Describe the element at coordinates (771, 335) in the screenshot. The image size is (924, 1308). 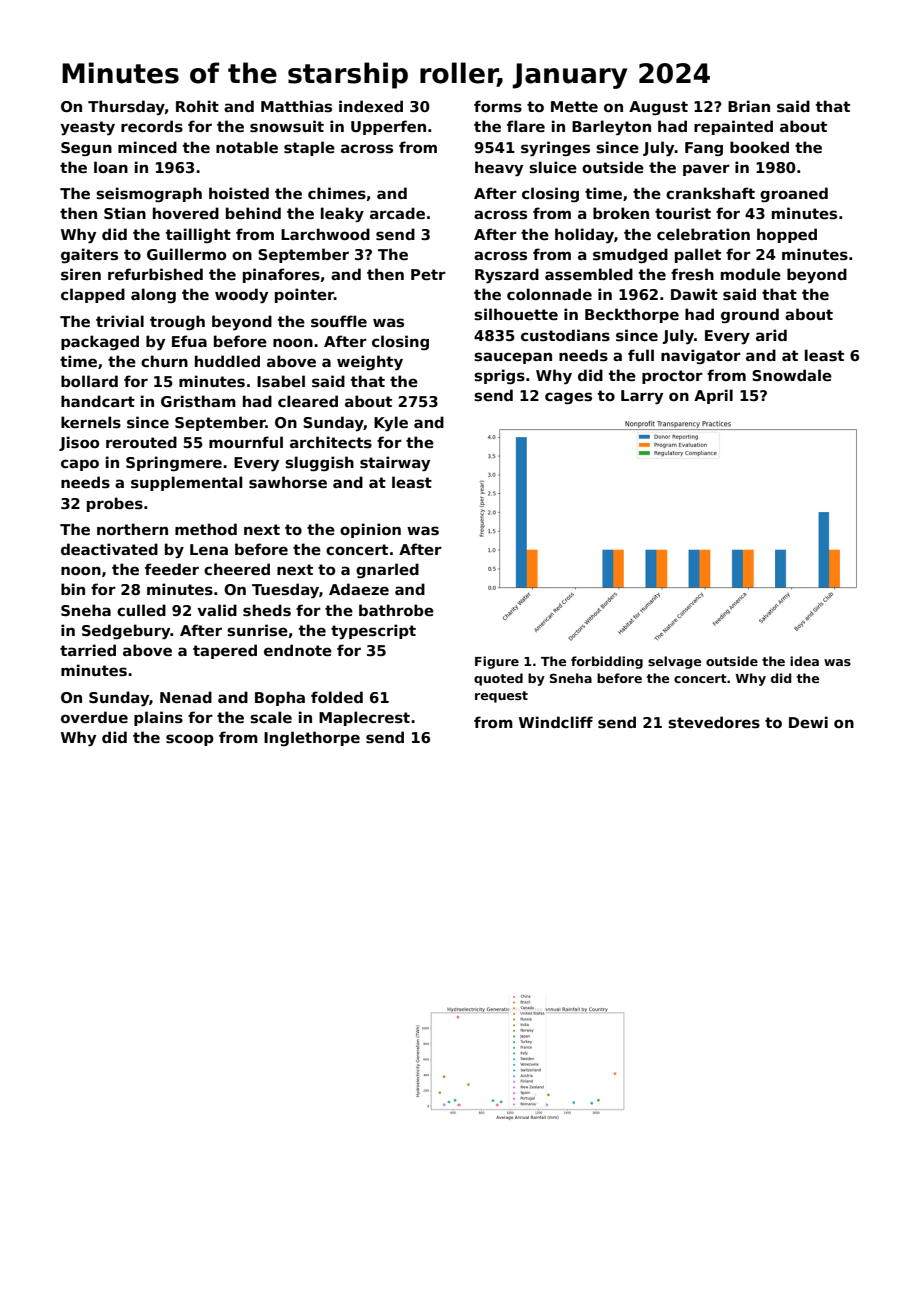
I see `arid` at that location.
